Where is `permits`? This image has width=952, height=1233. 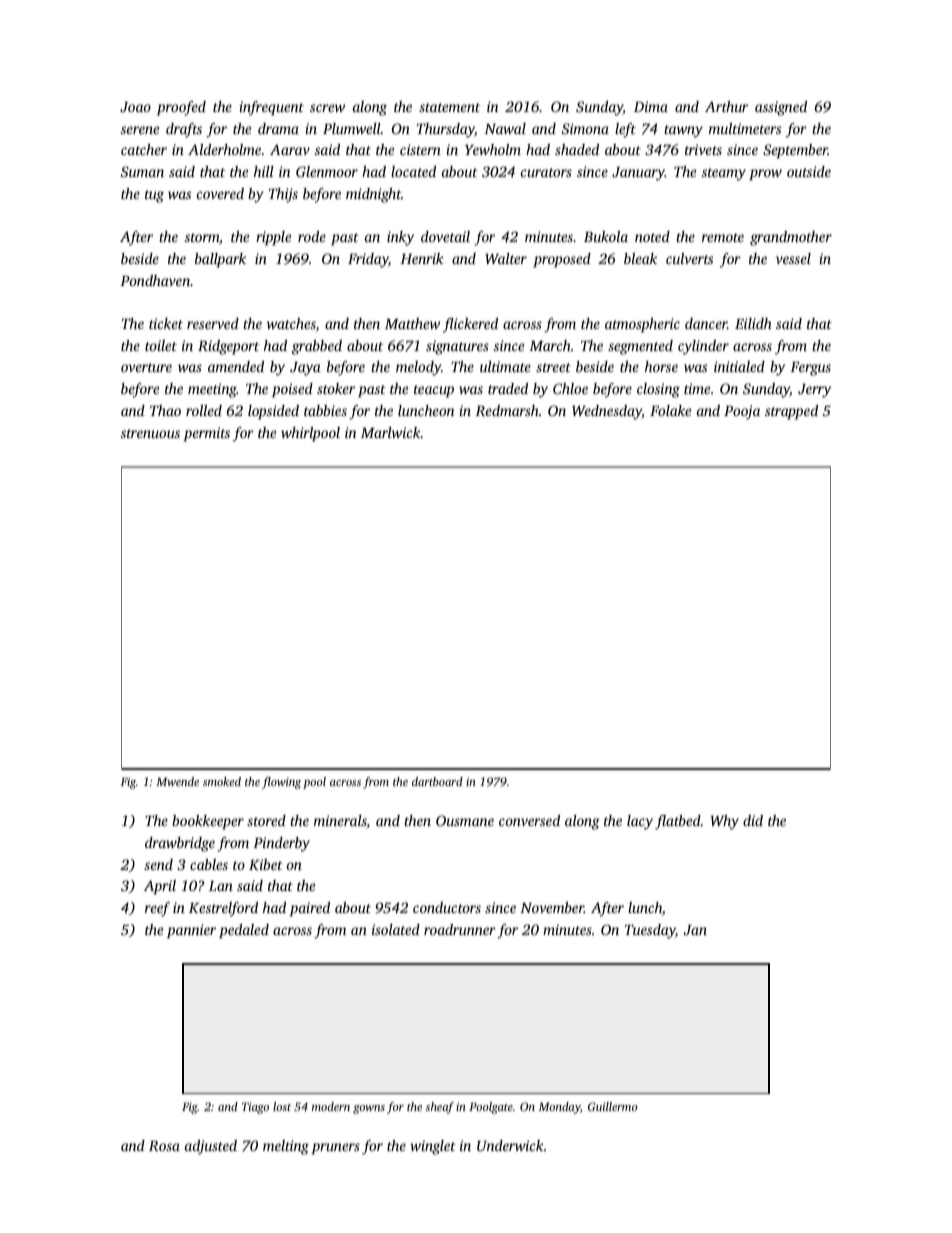 permits is located at coordinates (207, 434).
